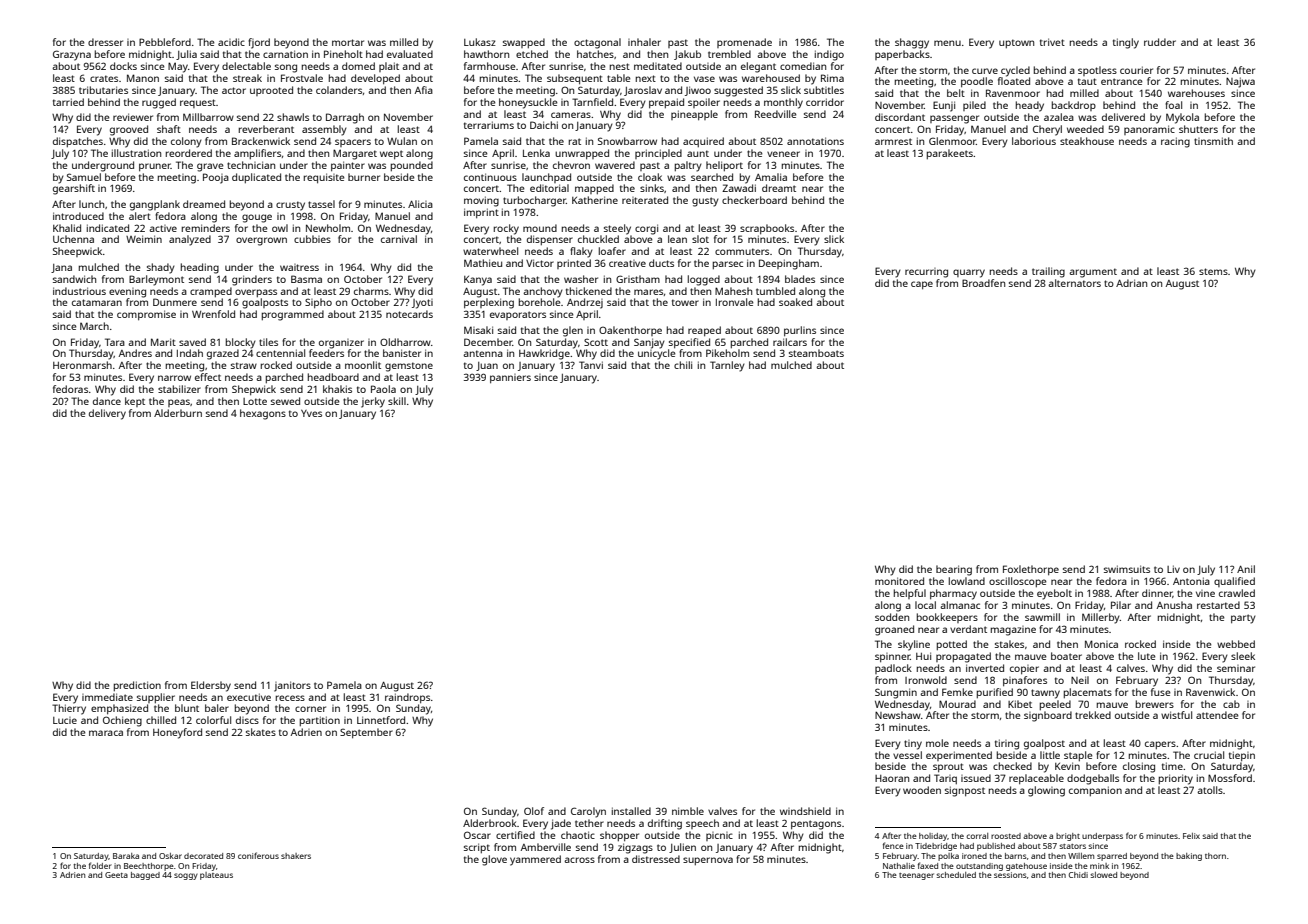 The width and height of the document is (1308, 924). What do you see at coordinates (348, 42) in the document?
I see `mortar` at bounding box center [348, 42].
